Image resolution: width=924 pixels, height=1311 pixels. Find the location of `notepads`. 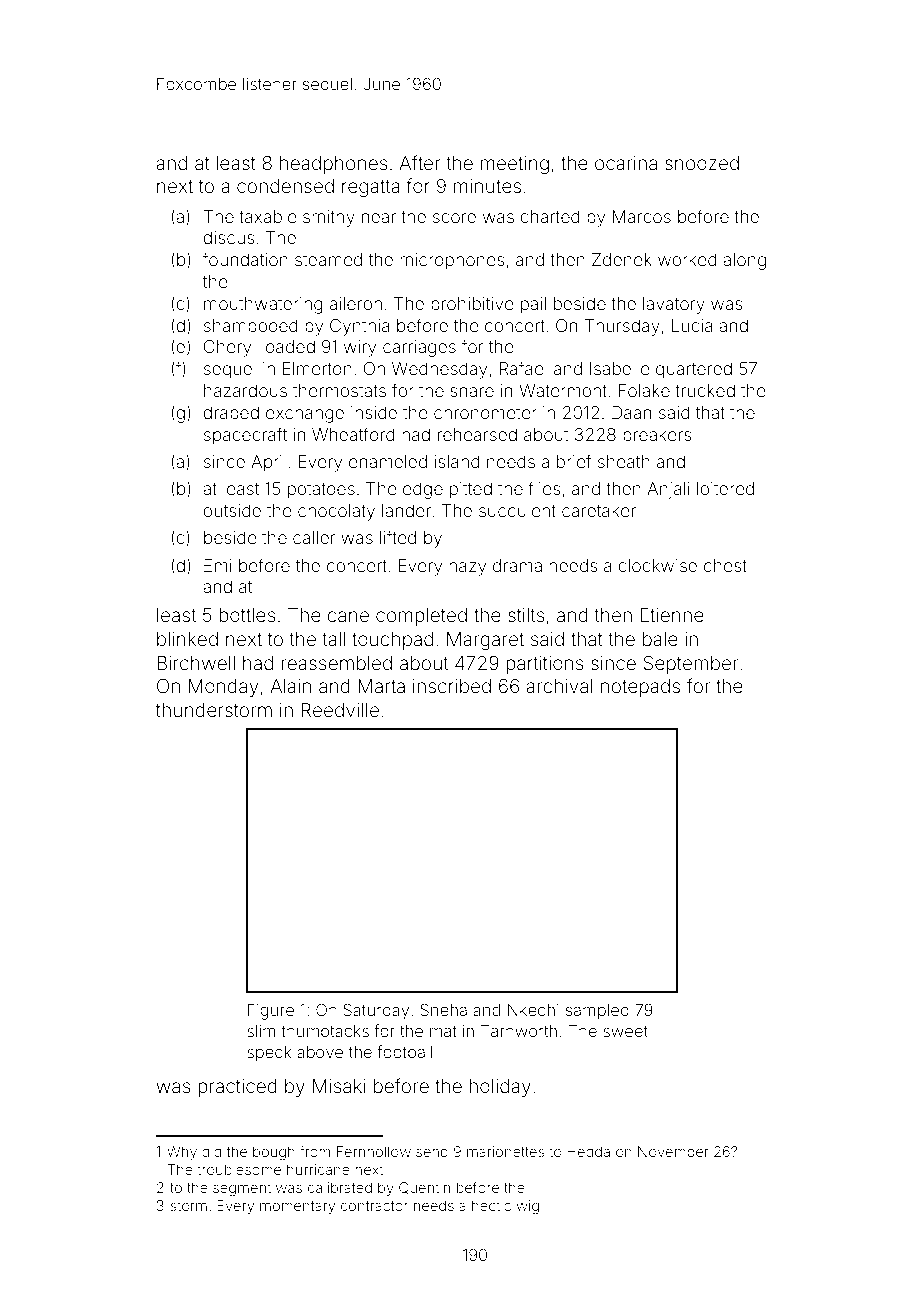

notepads is located at coordinates (640, 688).
